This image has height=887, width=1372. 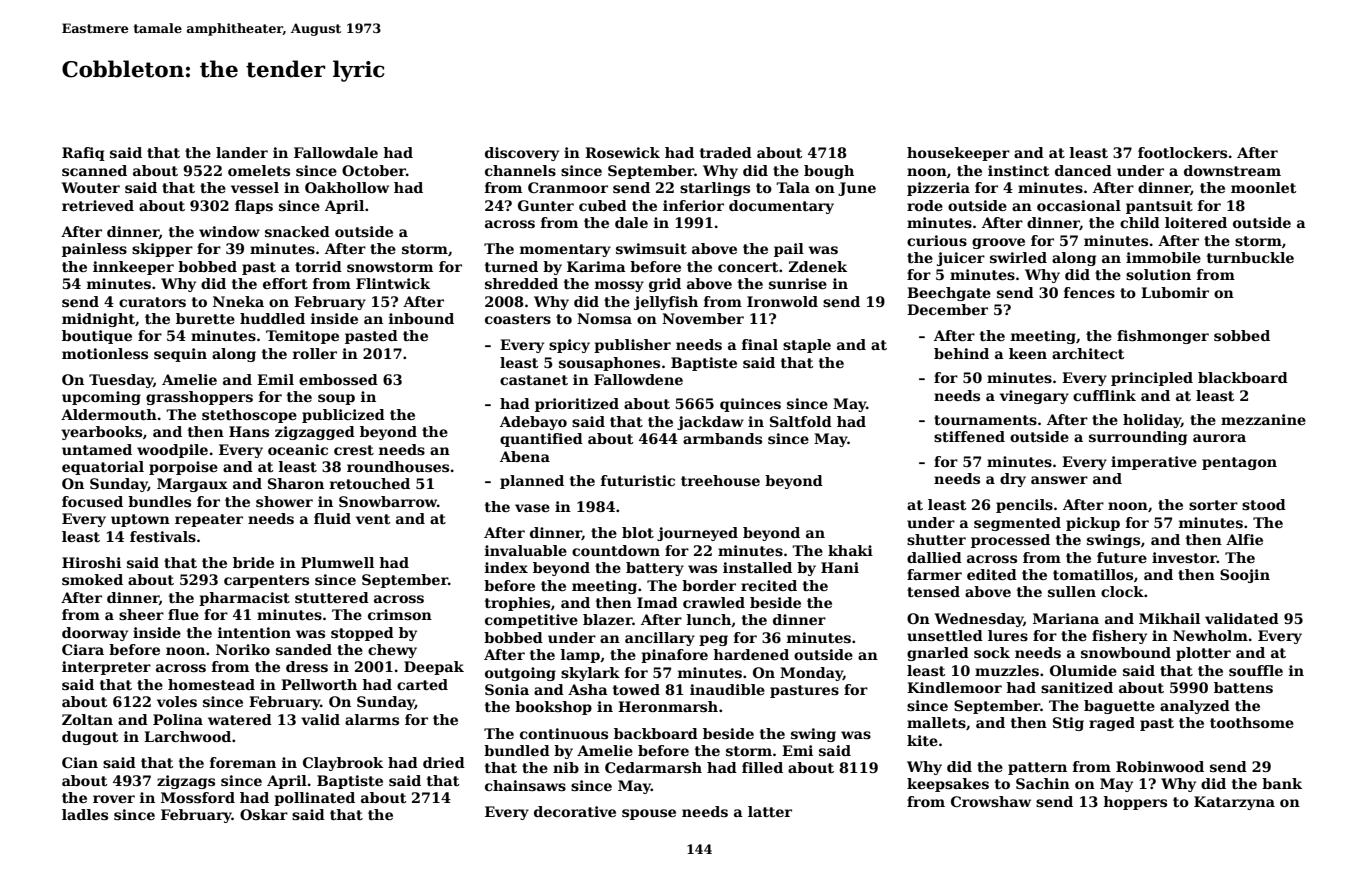 What do you see at coordinates (603, 205) in the image?
I see `cubed` at bounding box center [603, 205].
